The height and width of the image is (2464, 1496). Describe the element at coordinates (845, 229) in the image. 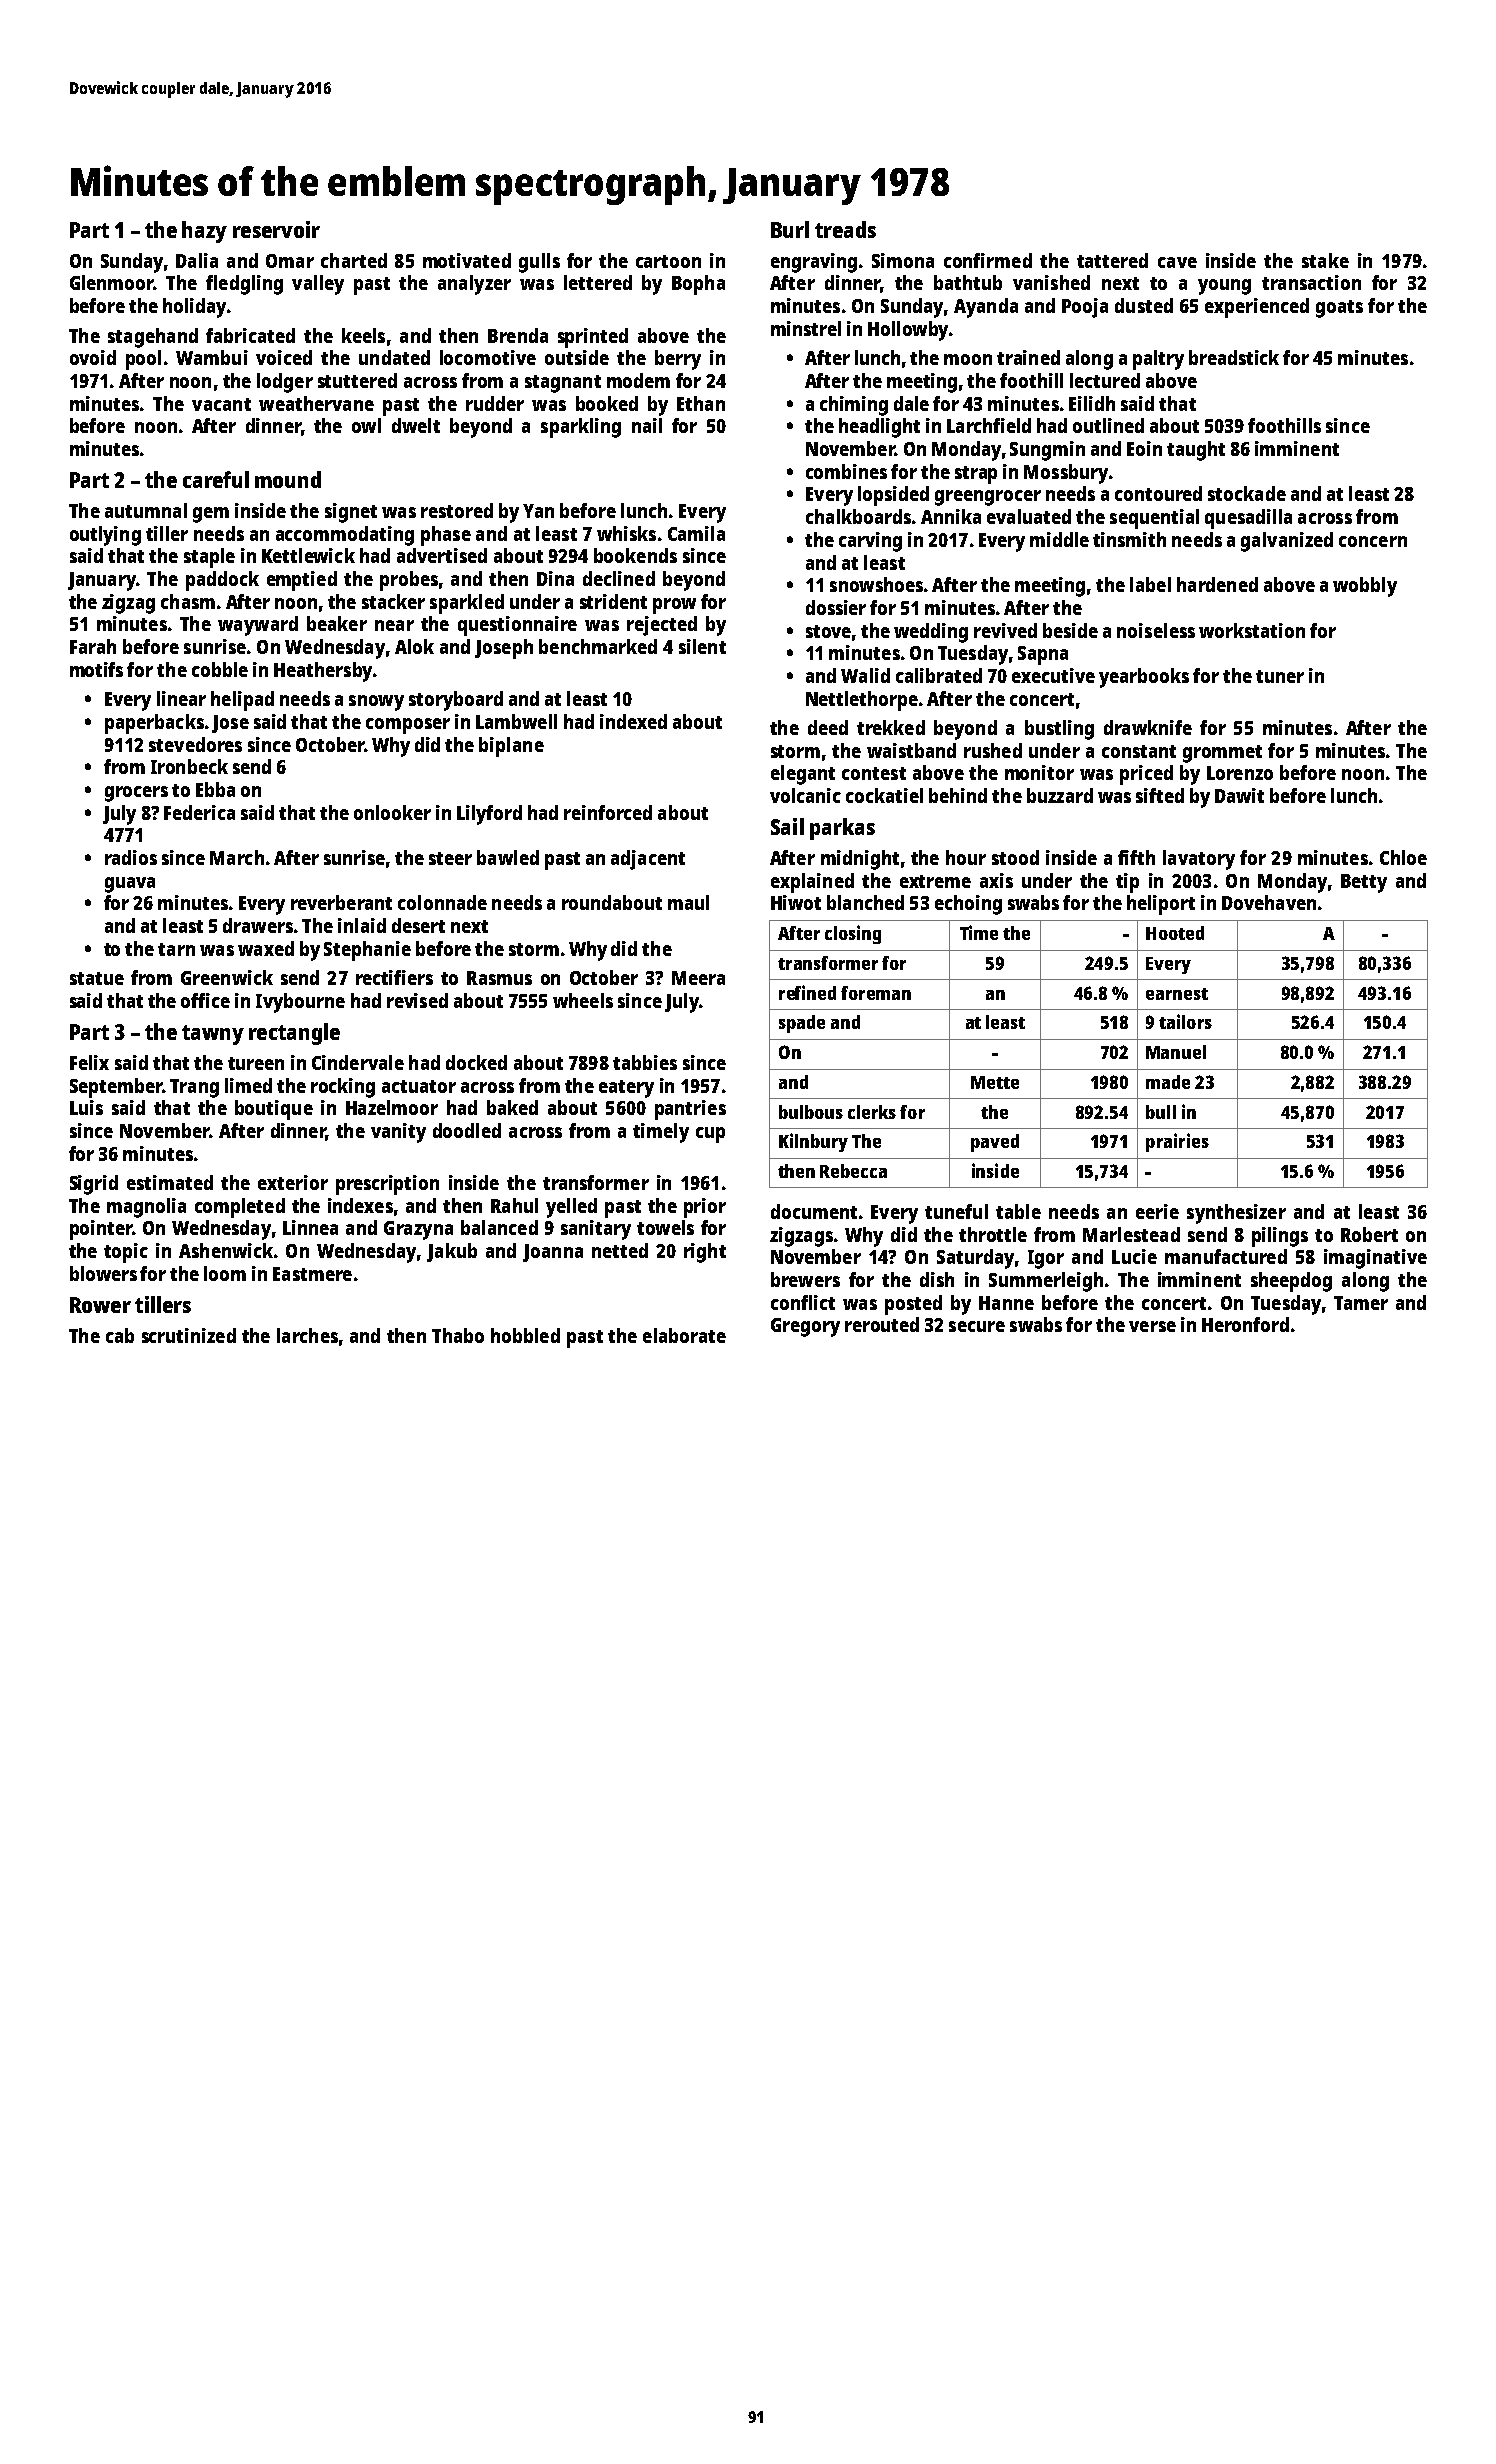

I see `treads` at that location.
